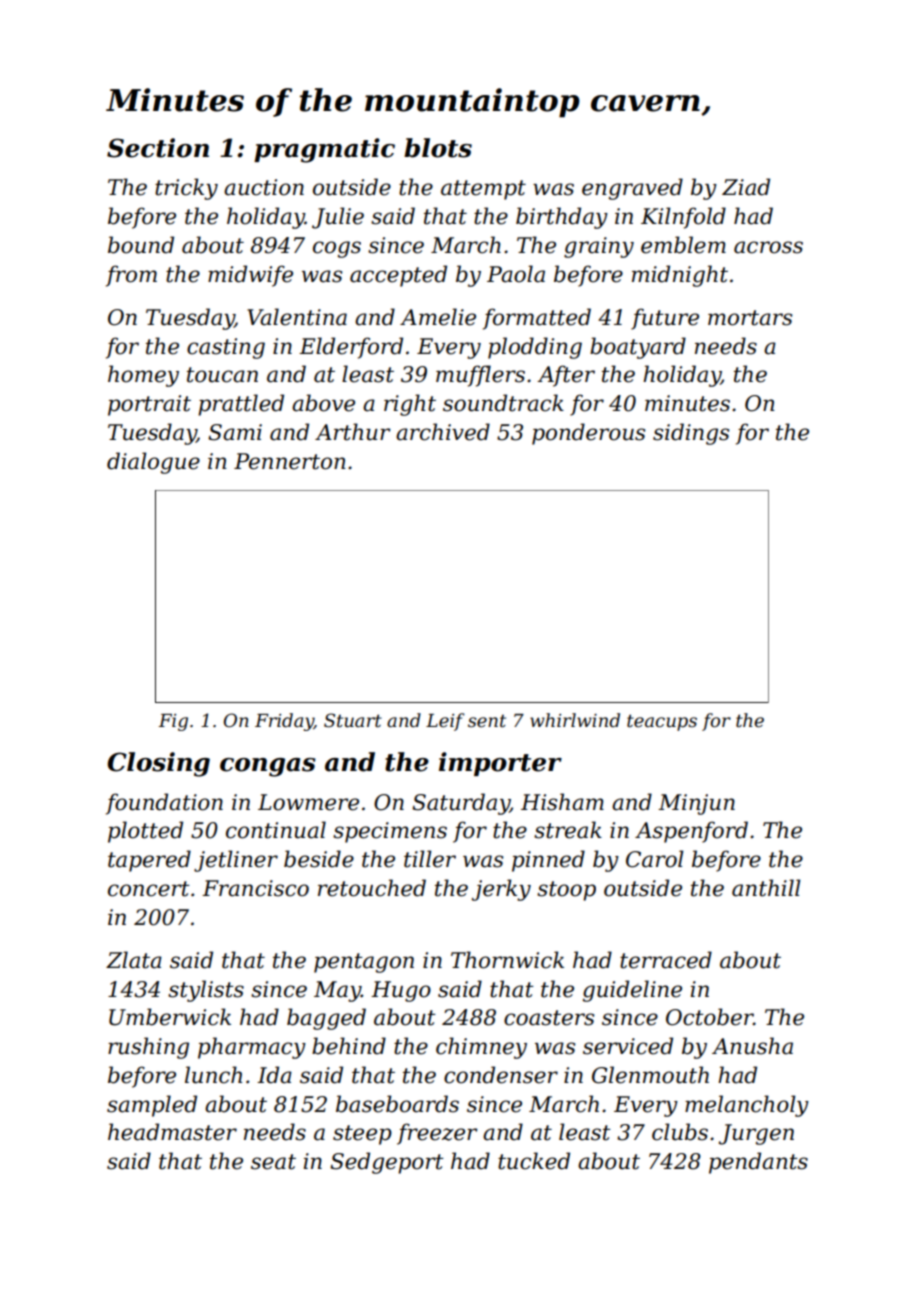  Describe the element at coordinates (487, 721) in the image. I see `sent` at that location.
